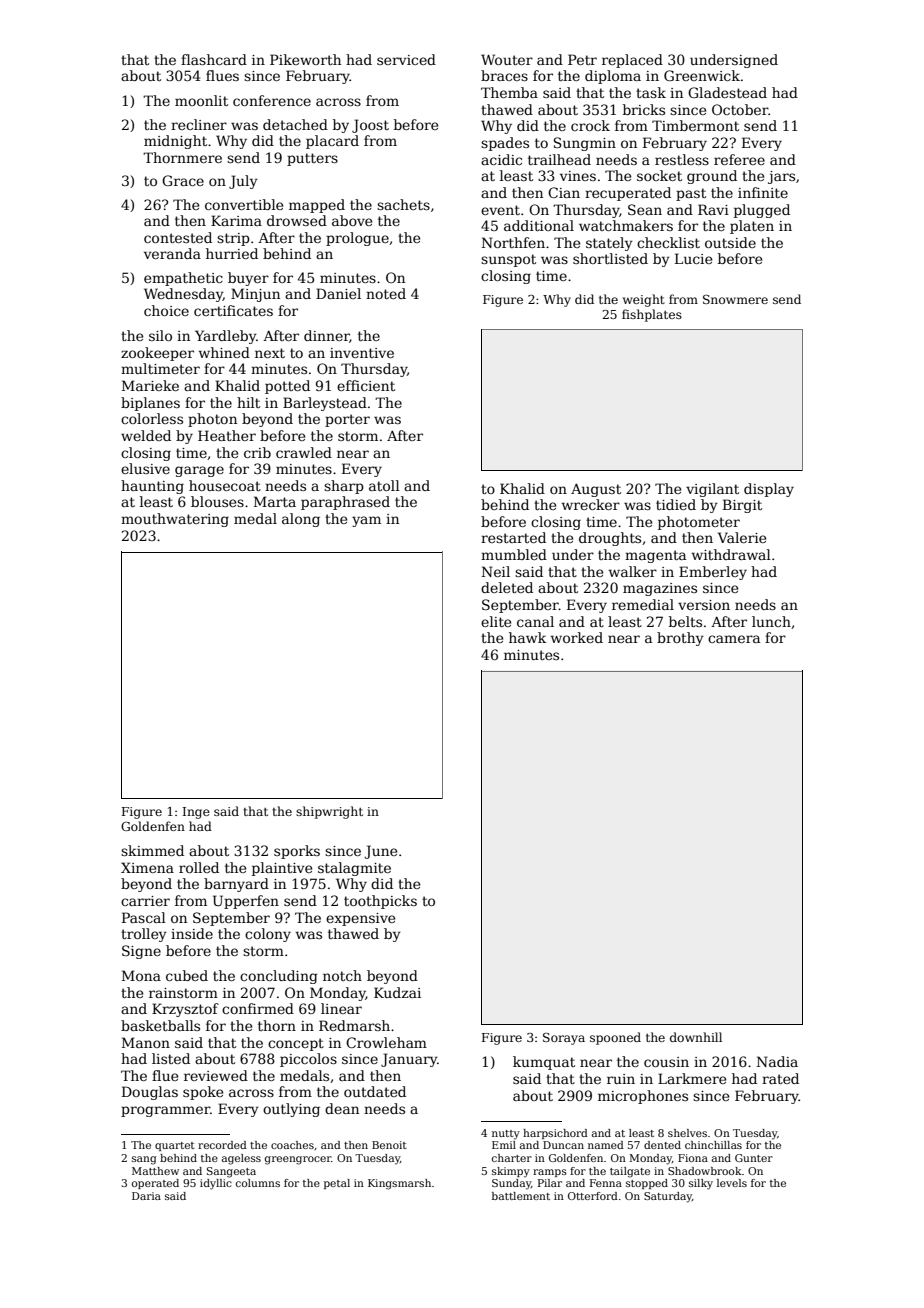 The width and height of the screenshot is (924, 1308). What do you see at coordinates (287, 387) in the screenshot?
I see `potted` at bounding box center [287, 387].
